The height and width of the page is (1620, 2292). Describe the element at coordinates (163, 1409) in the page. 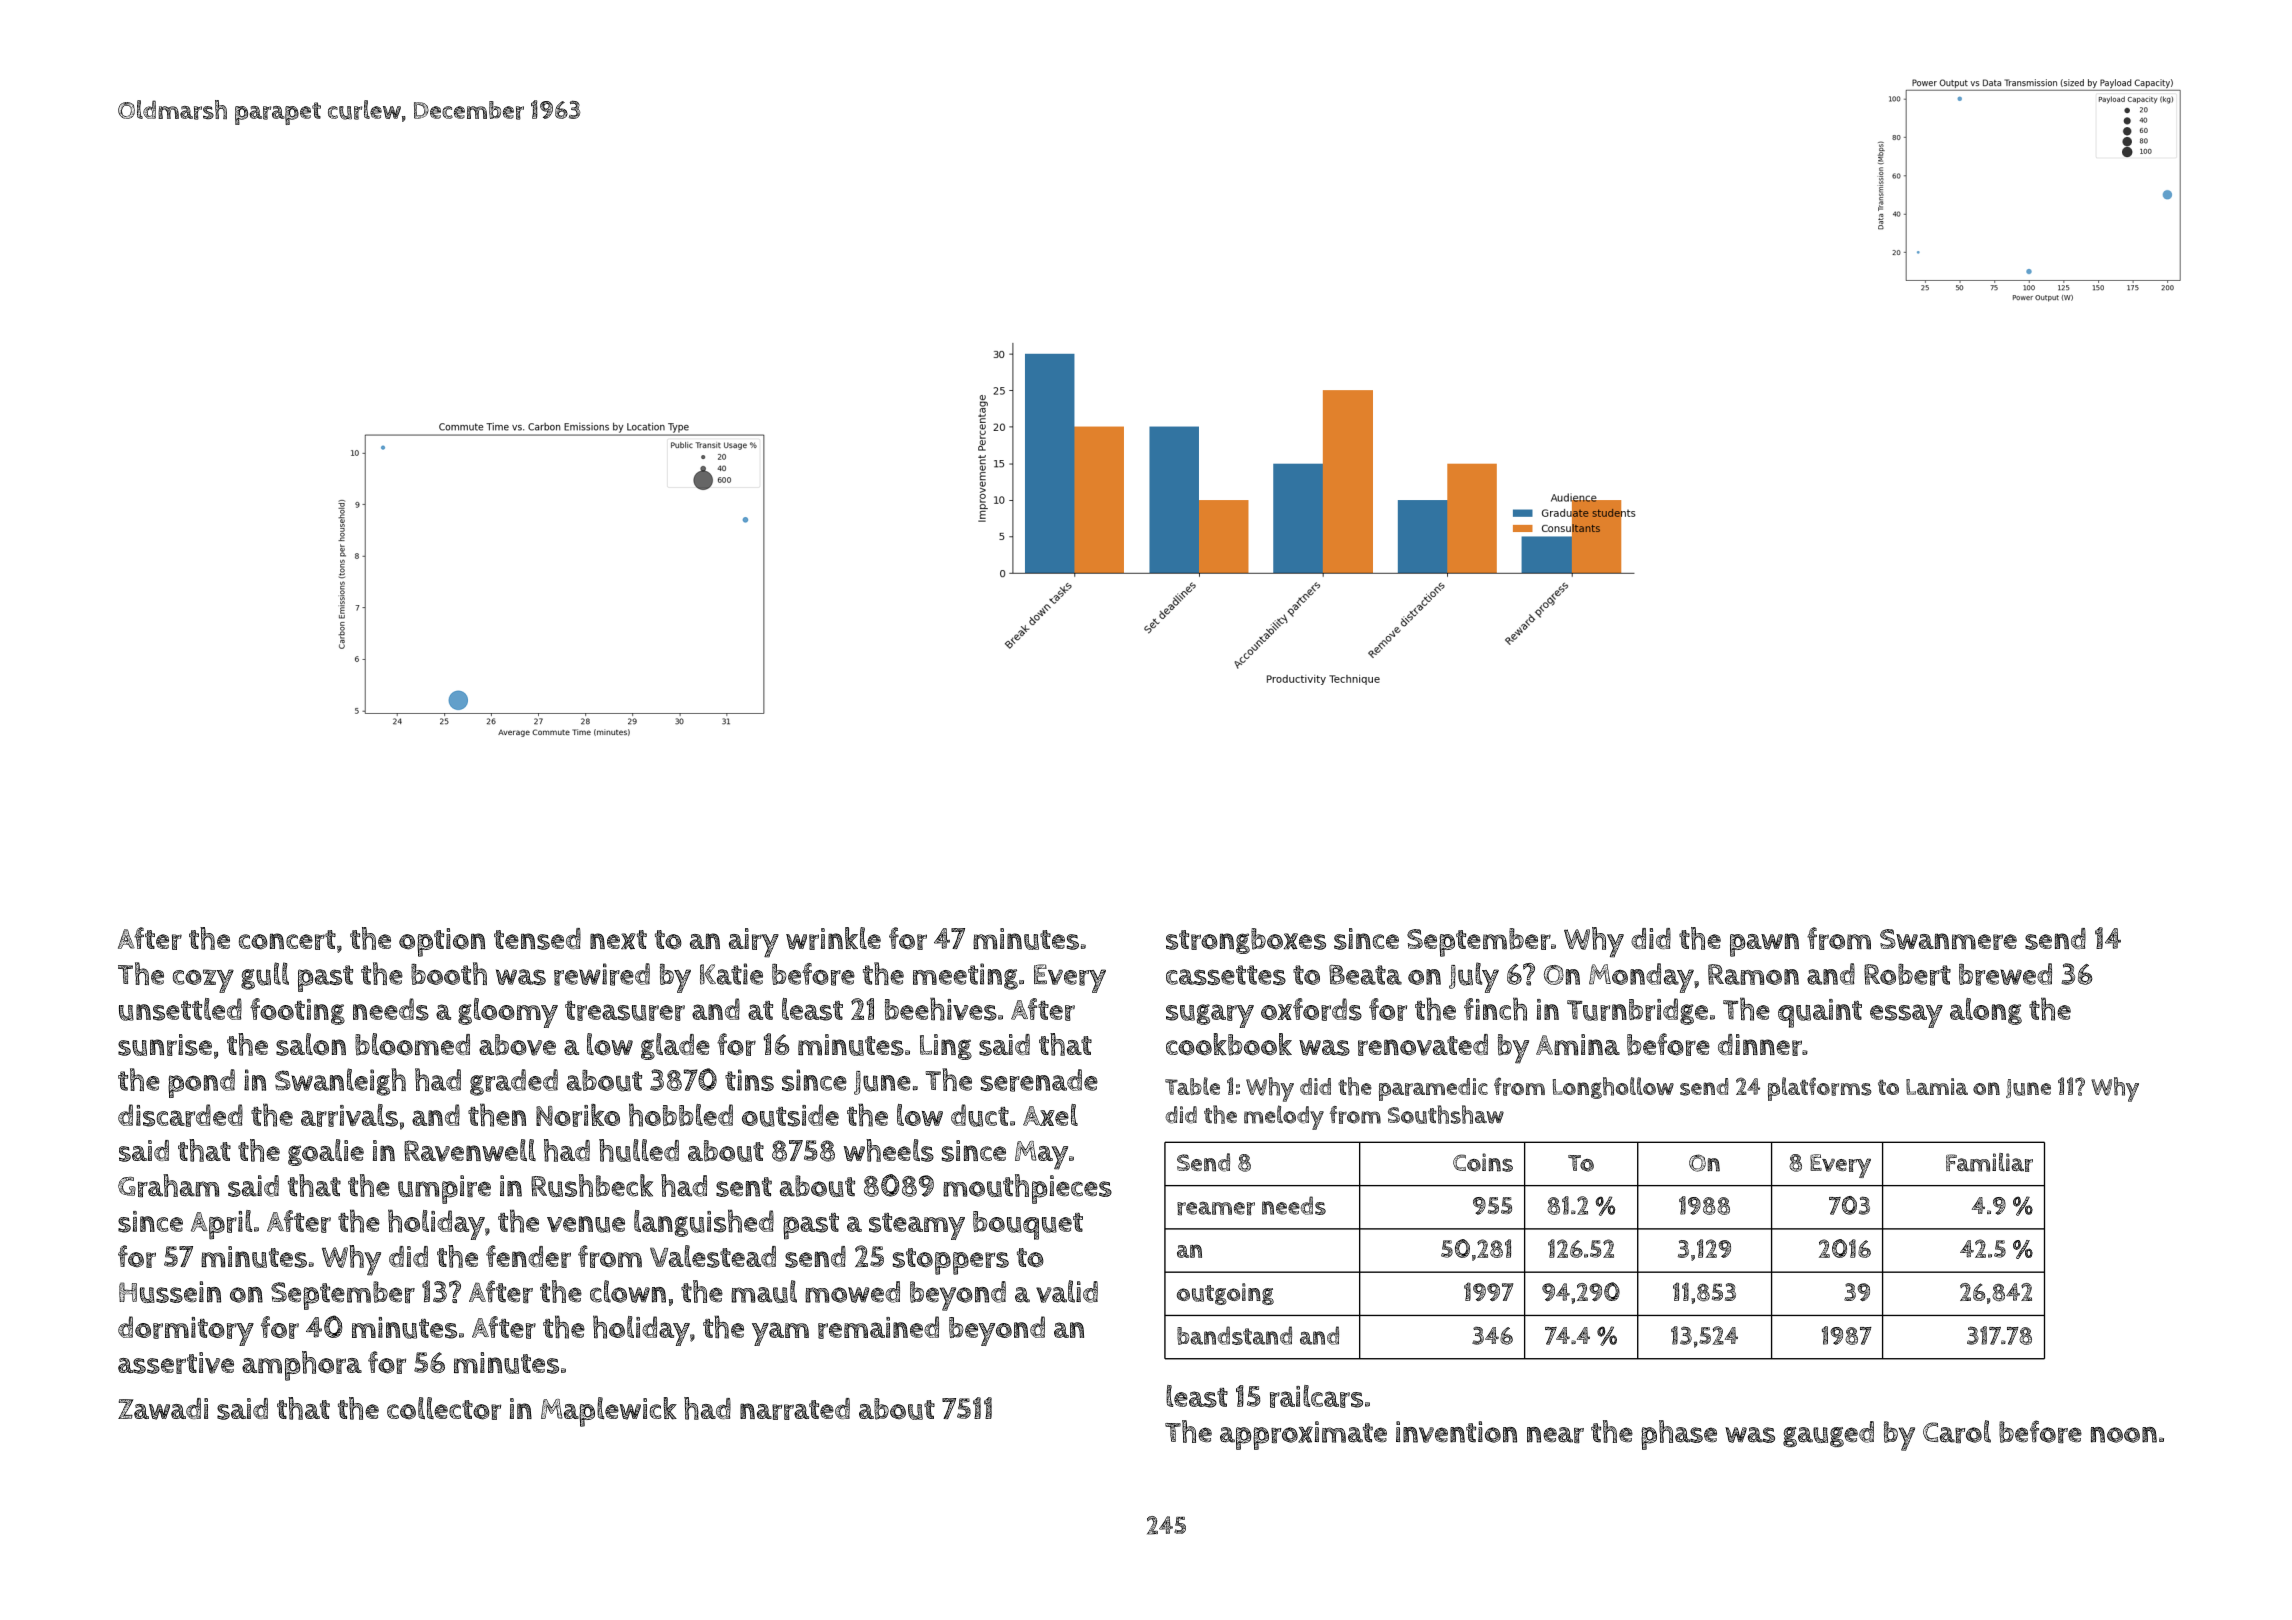

I see `Zawadi` at that location.
